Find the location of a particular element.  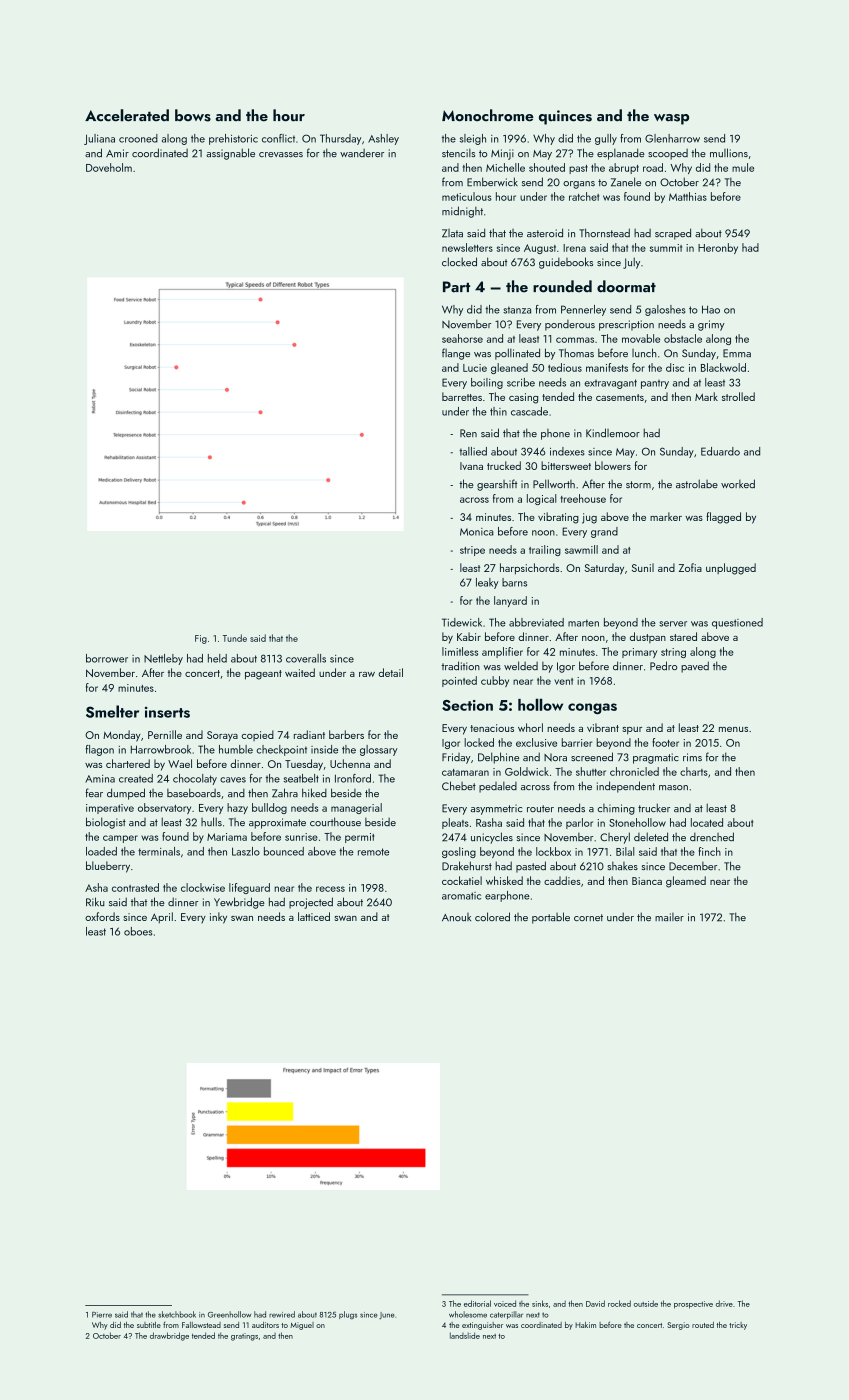

wasp is located at coordinates (671, 119).
